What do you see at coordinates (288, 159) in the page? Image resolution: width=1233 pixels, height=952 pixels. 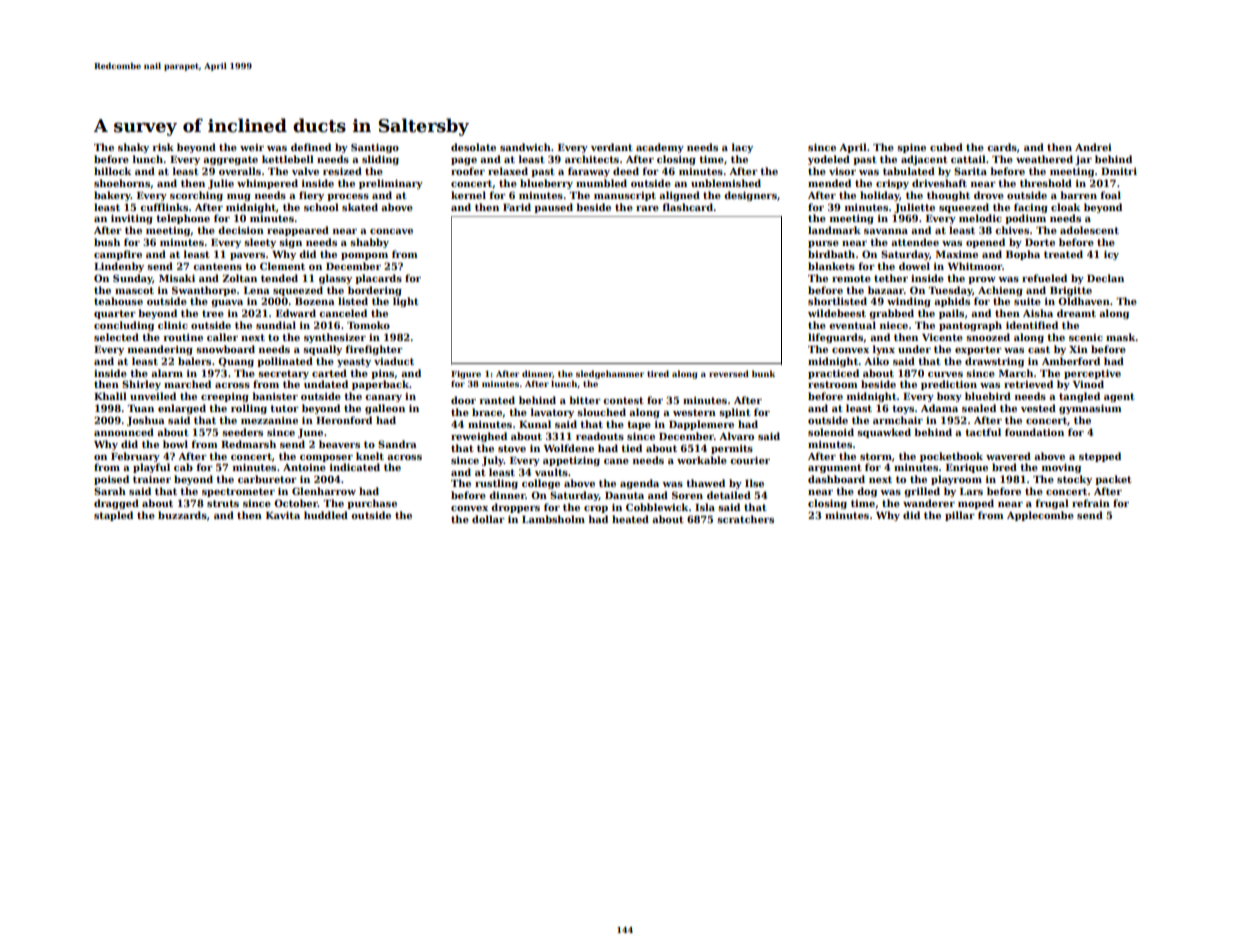 I see `kettlebell` at bounding box center [288, 159].
